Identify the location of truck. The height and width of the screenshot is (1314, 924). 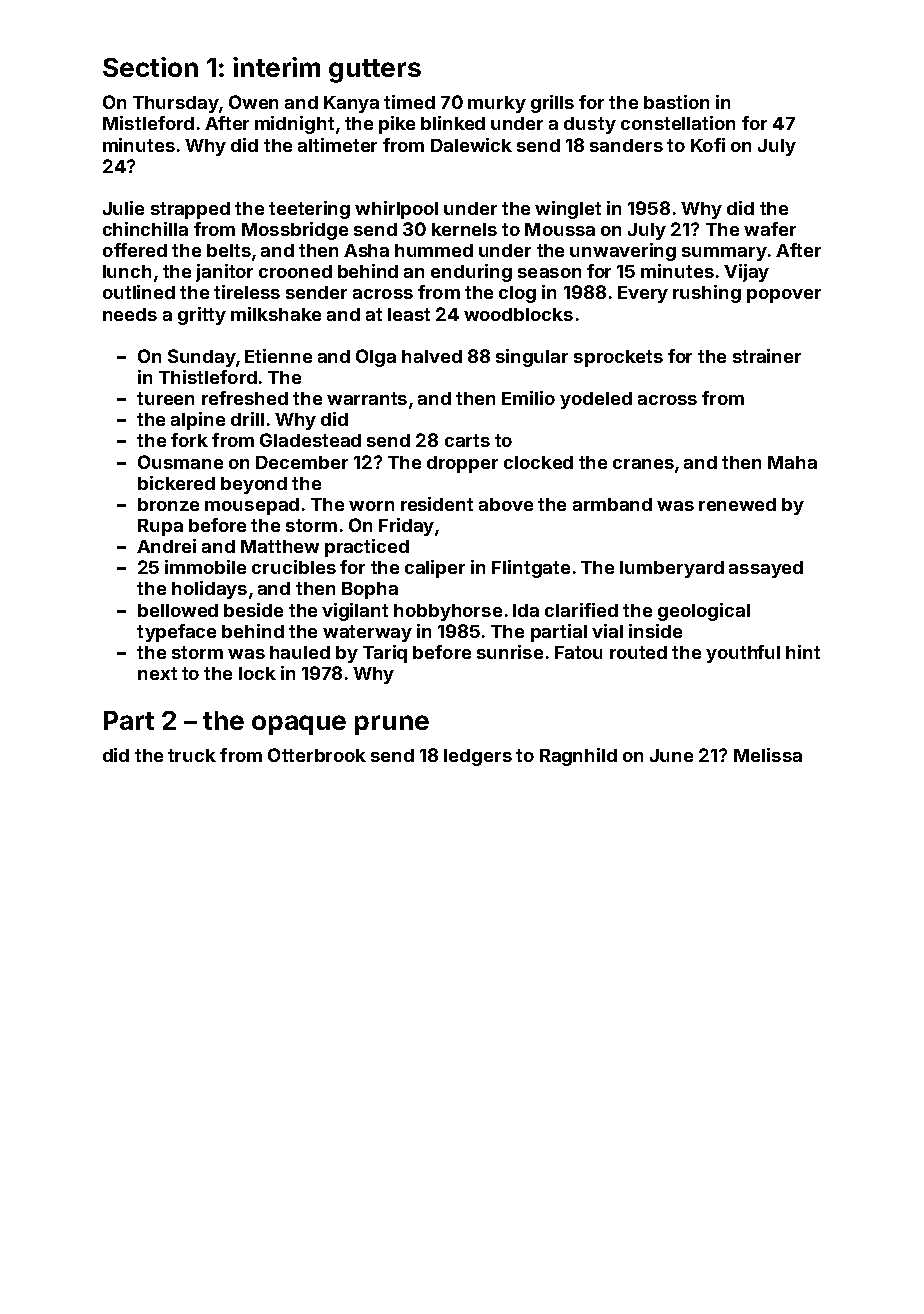
(192, 755).
